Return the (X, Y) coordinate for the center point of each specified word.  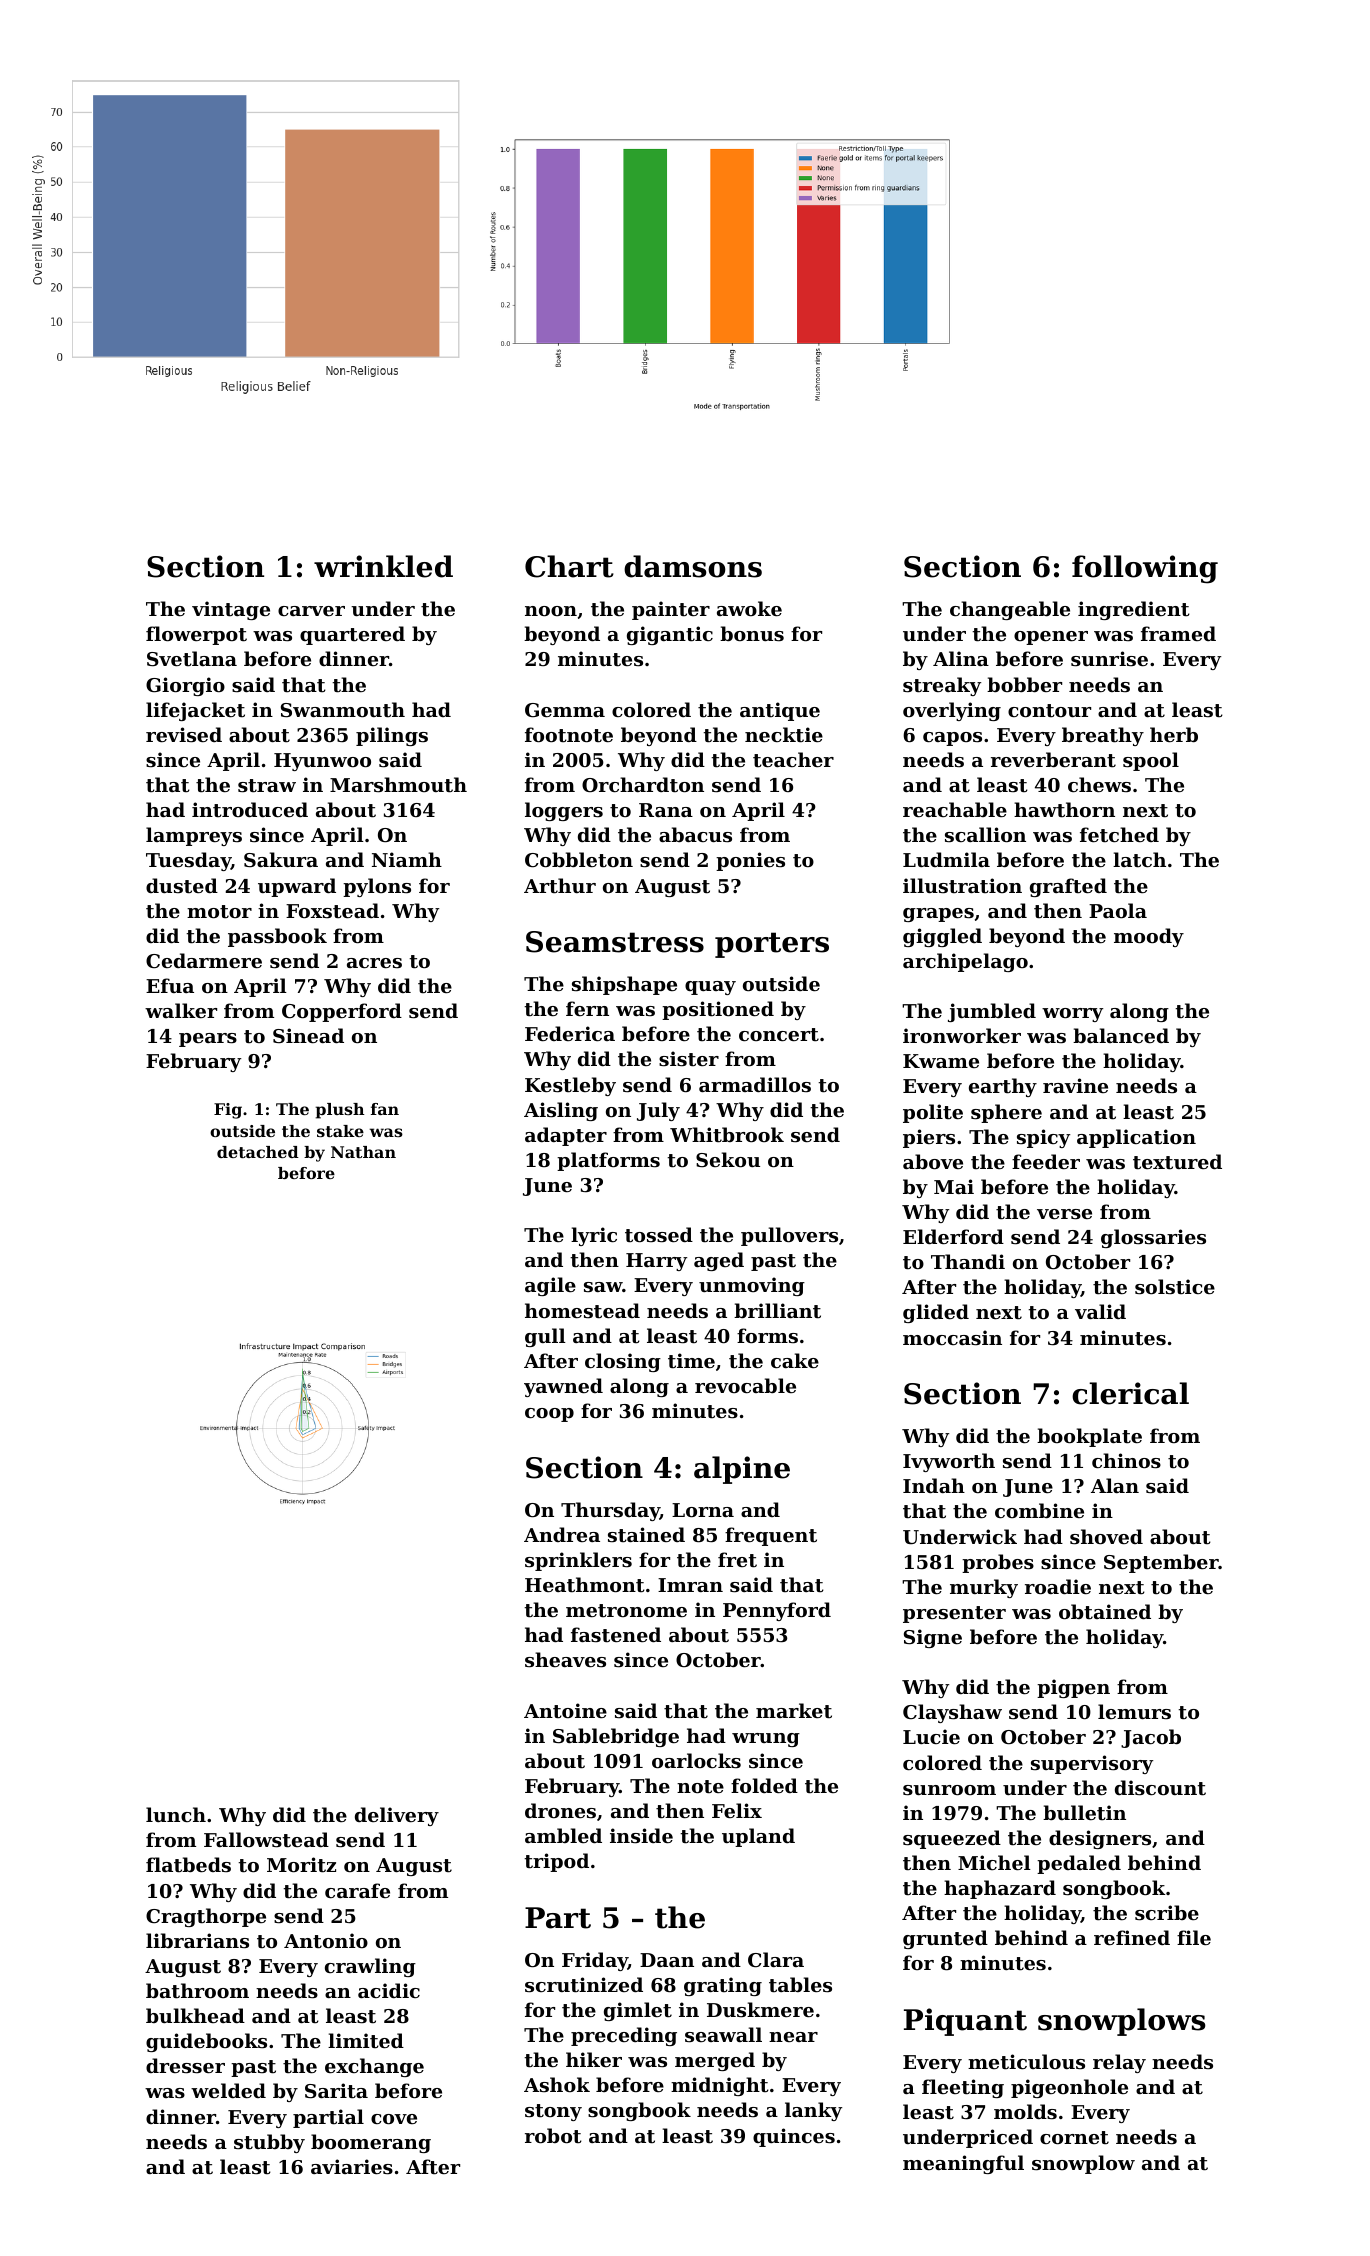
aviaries (352, 2167)
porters (772, 945)
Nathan (363, 1152)
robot (553, 2135)
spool (1151, 761)
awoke (749, 608)
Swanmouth (343, 710)
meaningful (963, 2164)
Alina (961, 658)
